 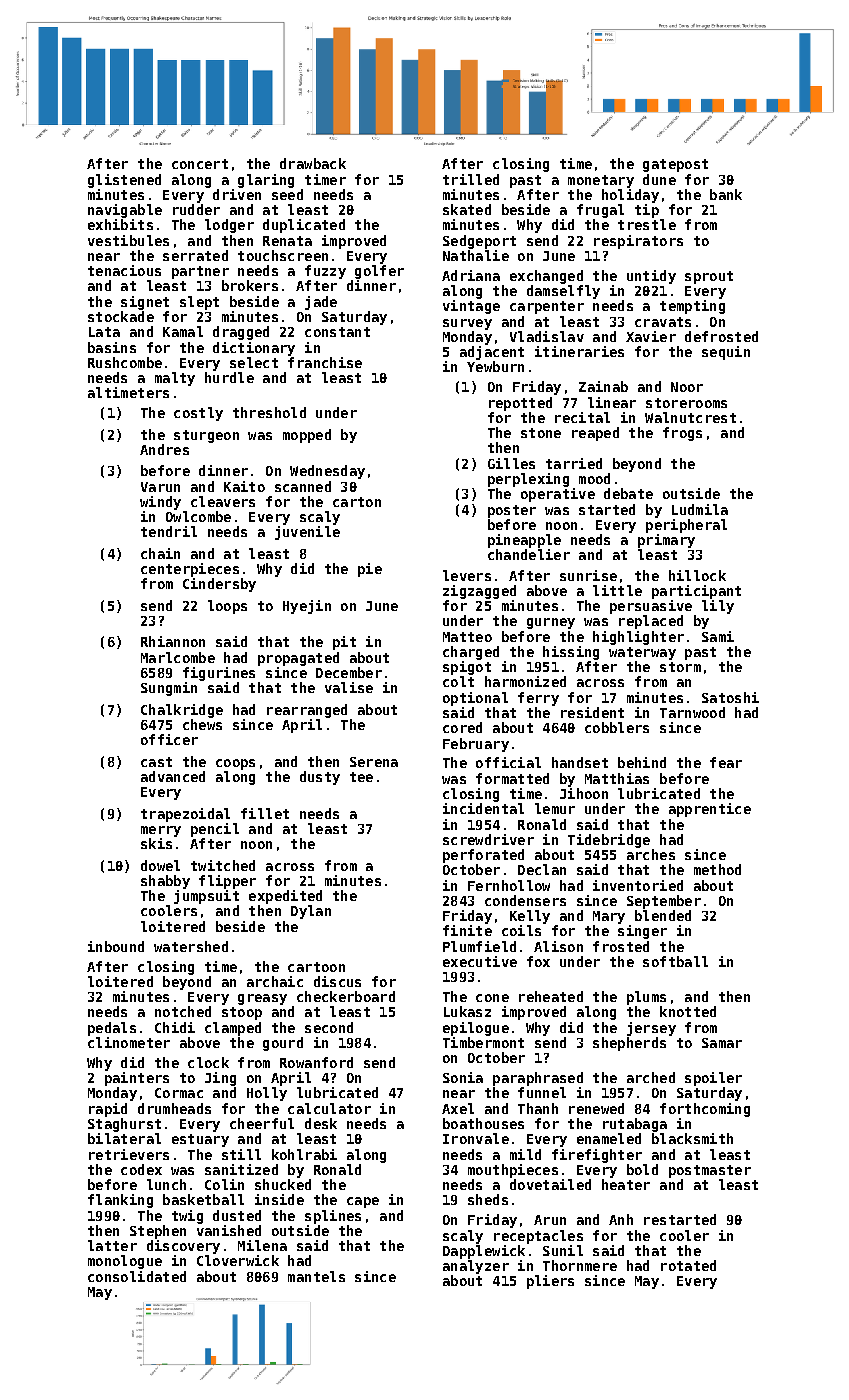 What do you see at coordinates (262, 1245) in the screenshot?
I see `Milena` at bounding box center [262, 1245].
